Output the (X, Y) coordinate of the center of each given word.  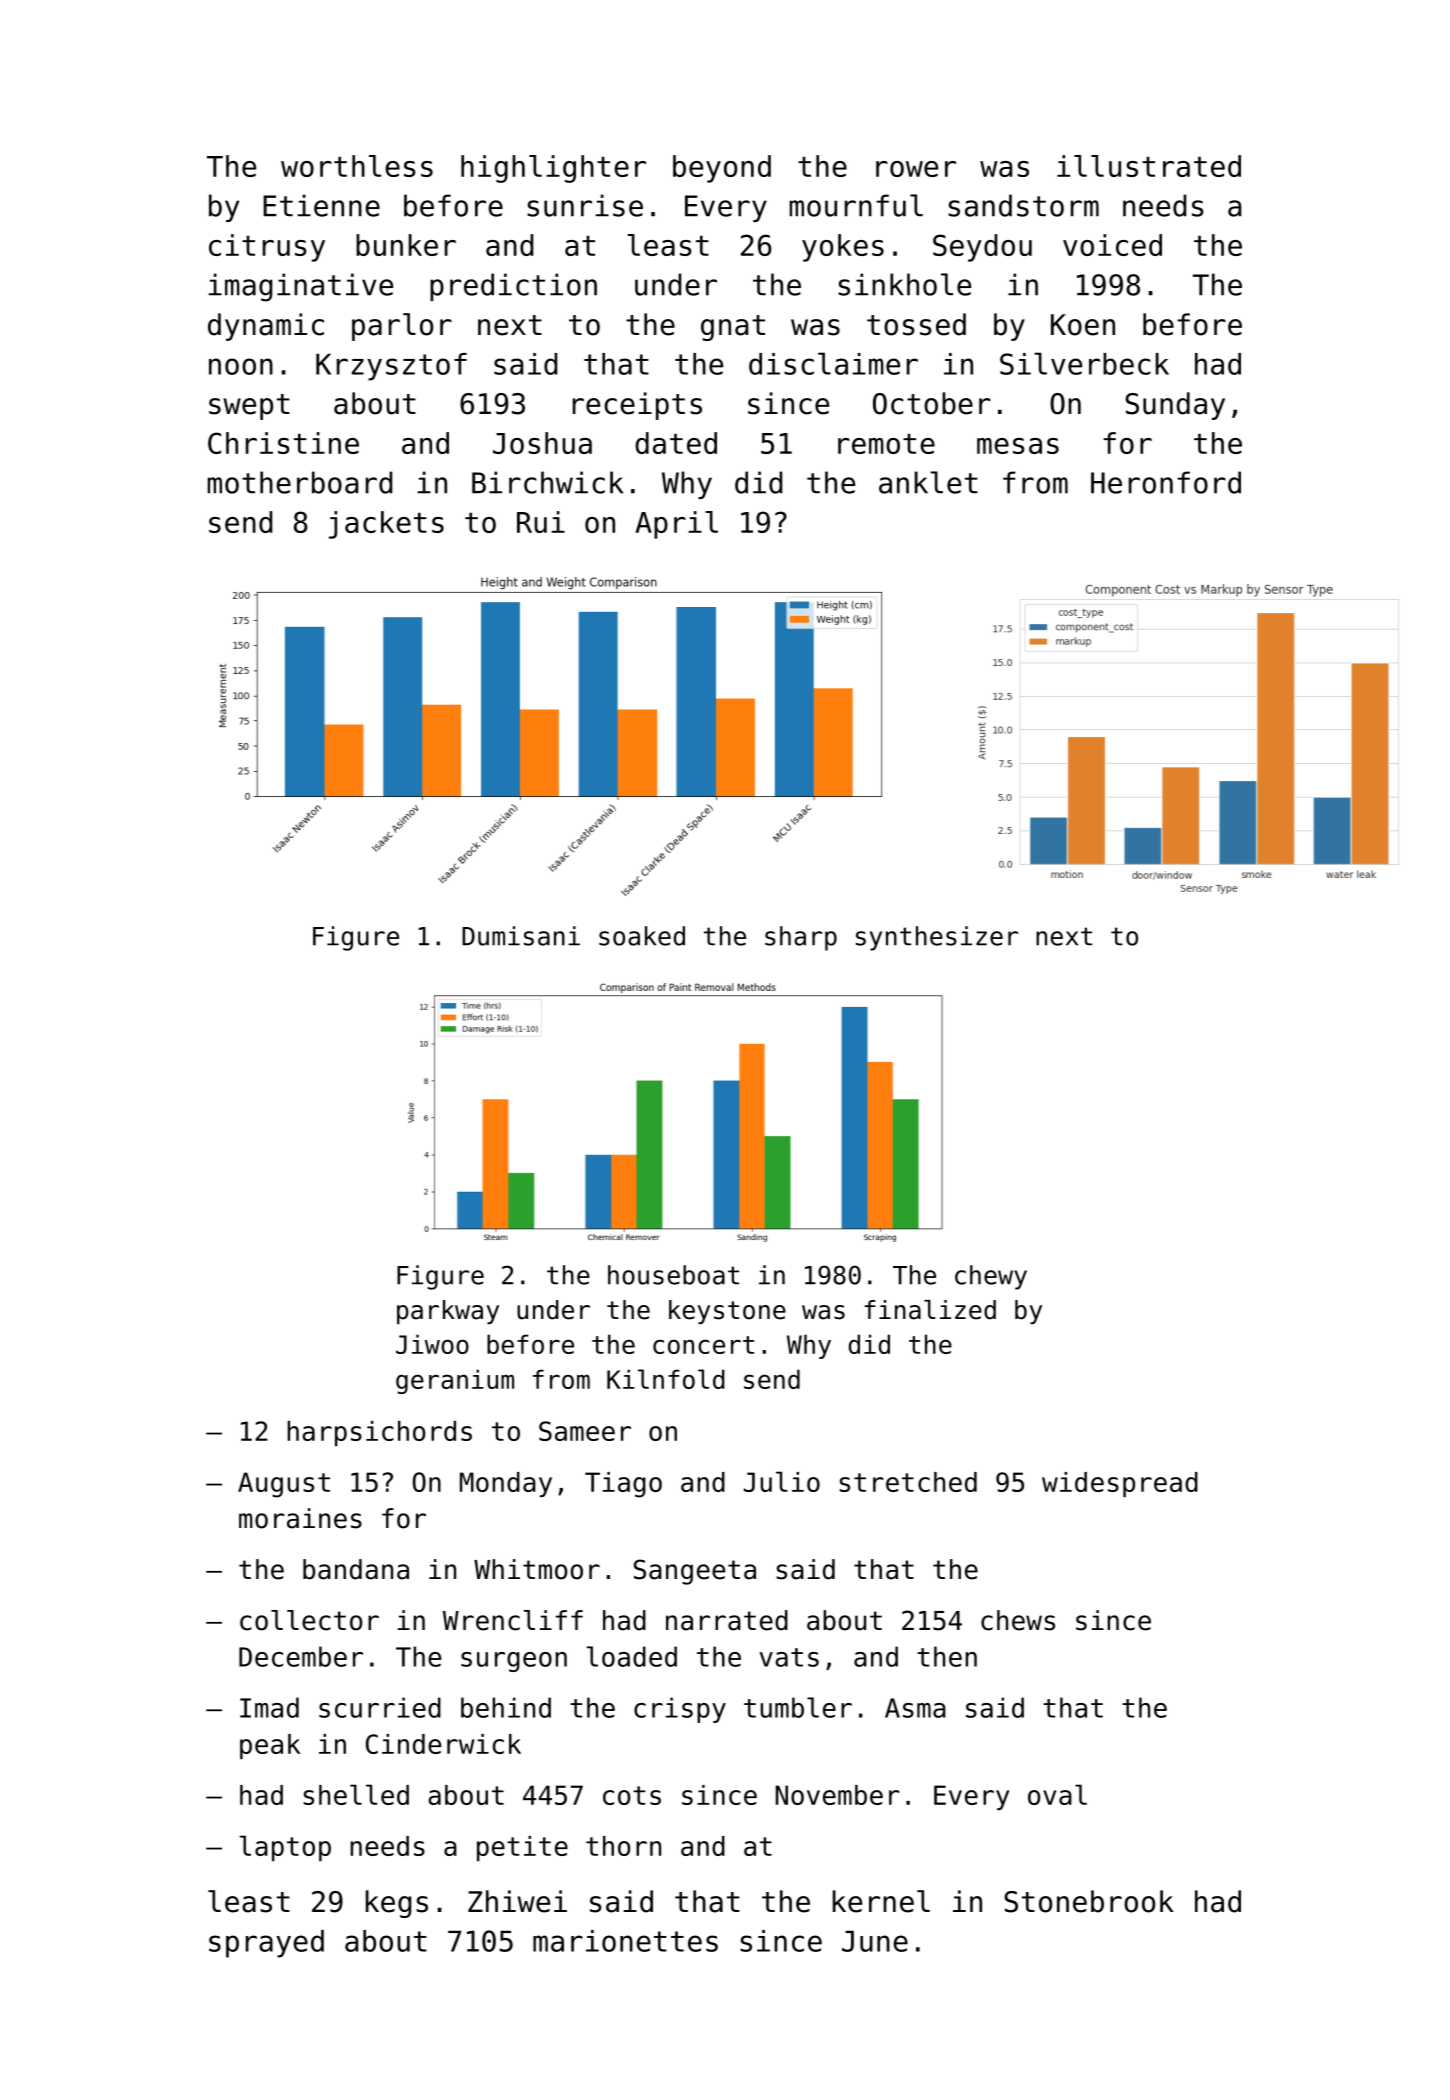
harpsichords (379, 1433)
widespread (1120, 1484)
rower (916, 169)
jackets (386, 525)
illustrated (1149, 166)
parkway (448, 1312)
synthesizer (937, 938)
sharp (801, 938)
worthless (357, 166)
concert (703, 1345)
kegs (397, 1904)
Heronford (1166, 482)
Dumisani (521, 936)
